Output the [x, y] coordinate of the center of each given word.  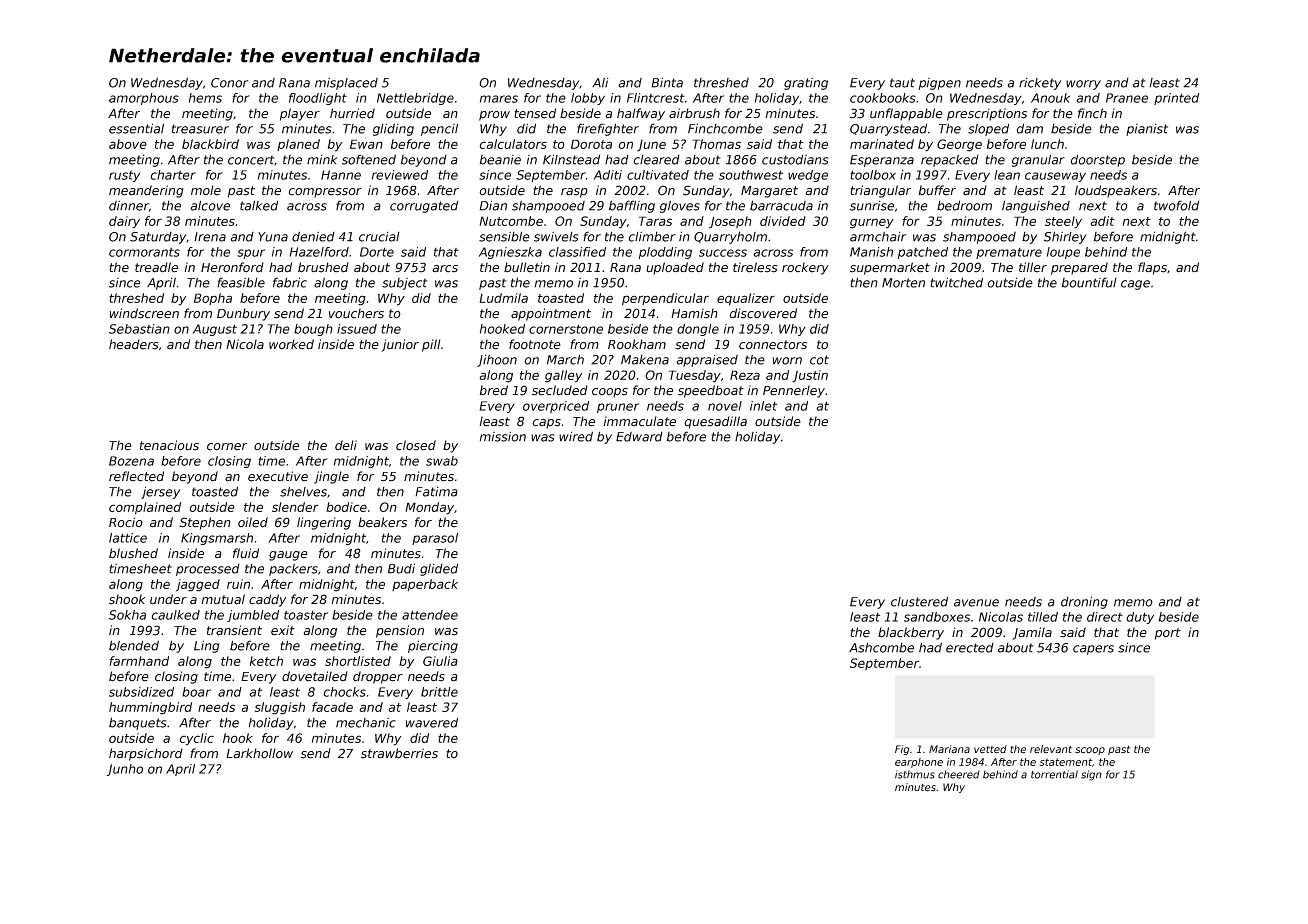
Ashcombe [881, 647]
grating [806, 84]
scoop [1090, 751]
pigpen [940, 84]
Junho [125, 770]
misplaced [346, 84]
